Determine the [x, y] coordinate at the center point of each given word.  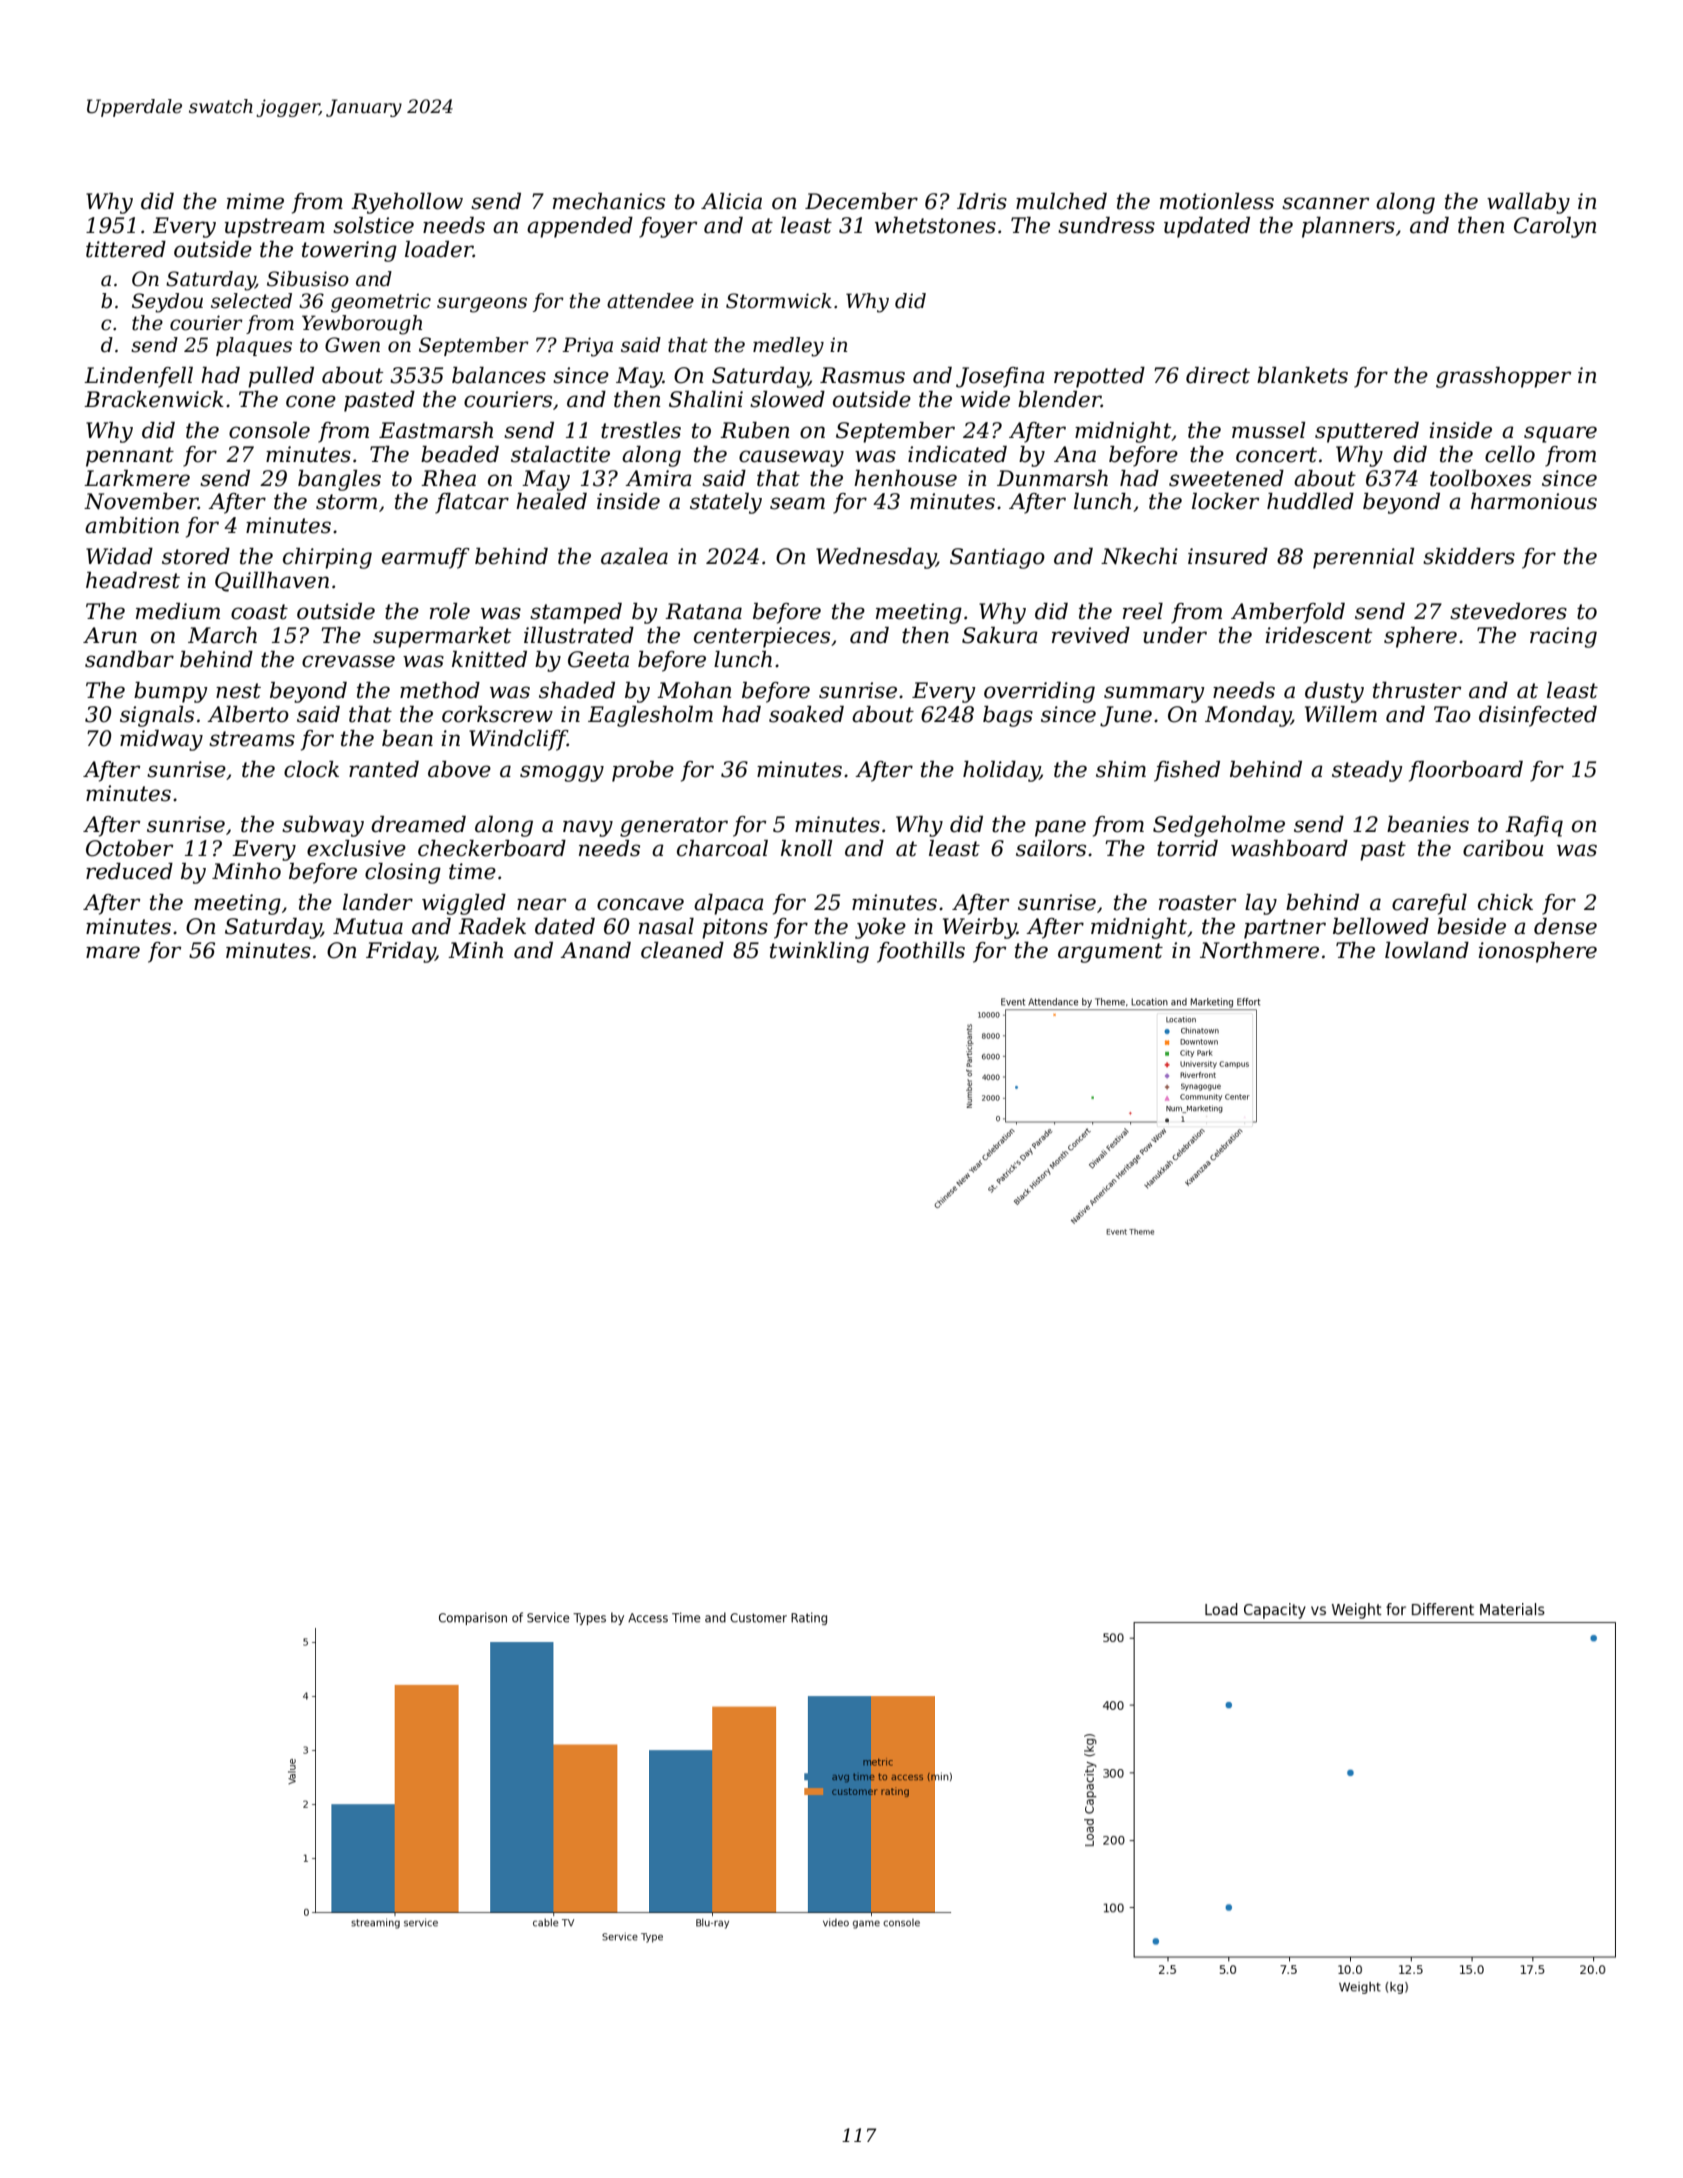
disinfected [1538, 716]
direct [1218, 375]
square [1560, 434]
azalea [634, 556]
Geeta [598, 659]
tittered [126, 249]
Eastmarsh [436, 430]
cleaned [682, 950]
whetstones [935, 225]
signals [157, 716]
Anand [595, 950]
